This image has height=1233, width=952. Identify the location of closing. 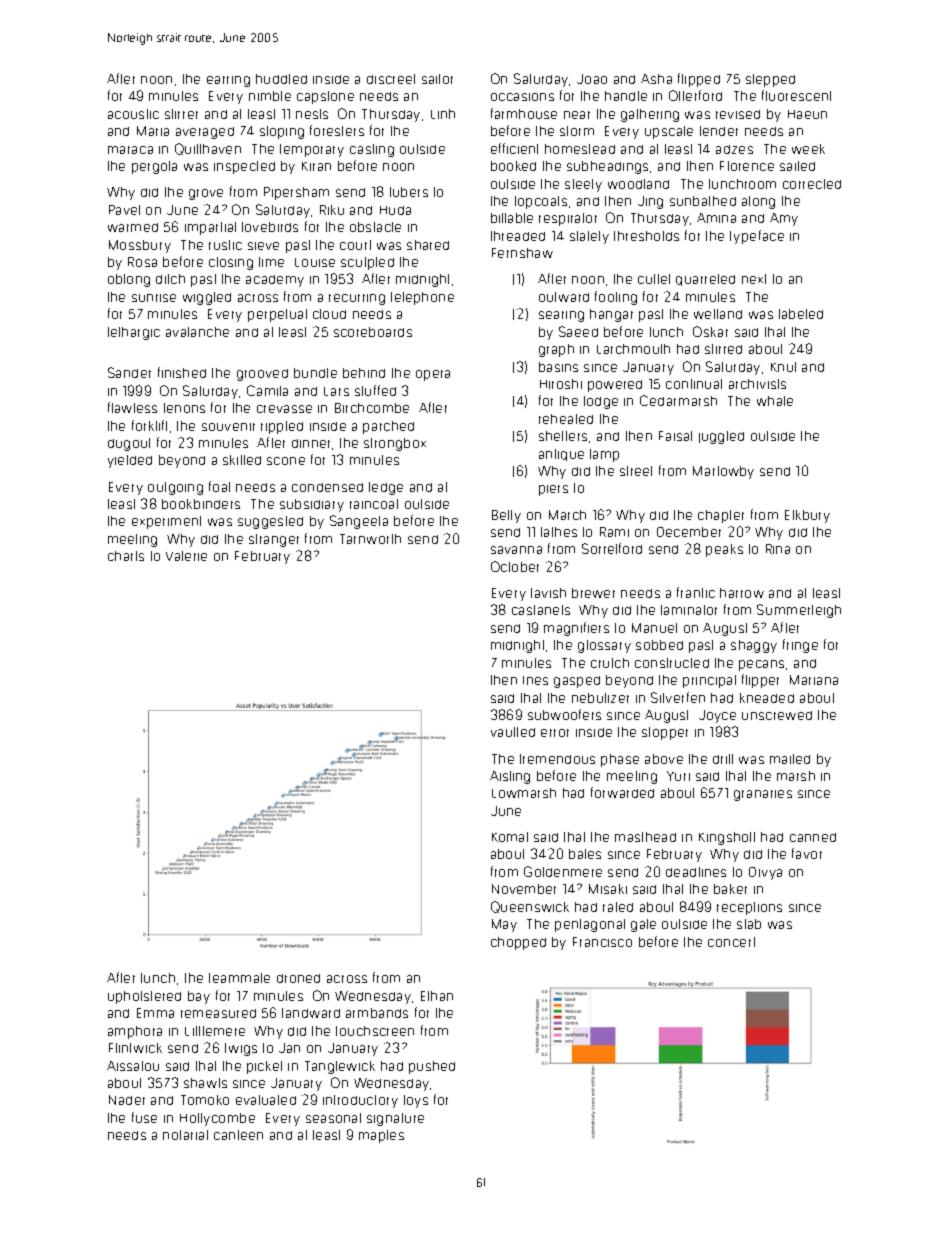
(231, 263).
